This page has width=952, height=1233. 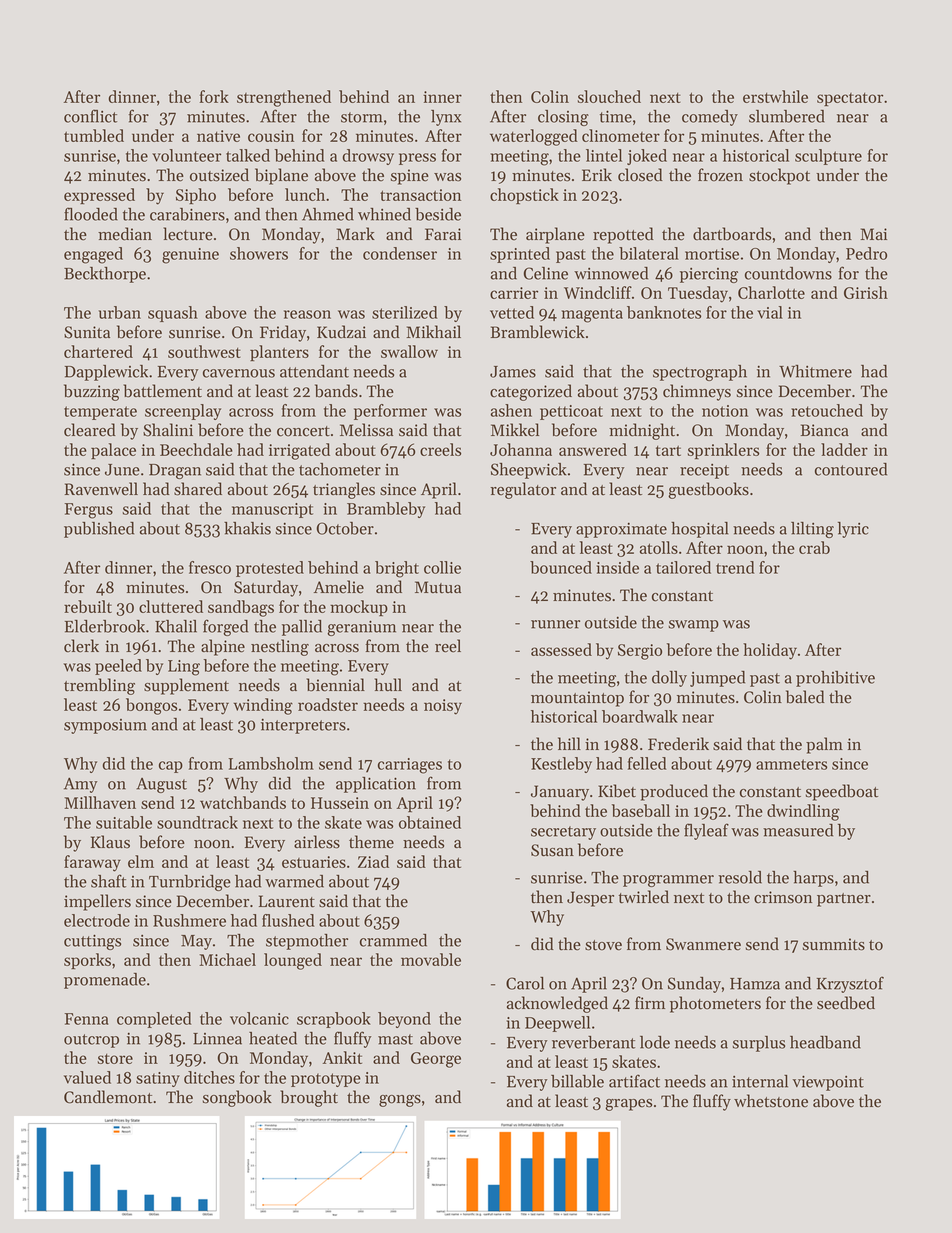 I want to click on chopstick, so click(x=524, y=196).
